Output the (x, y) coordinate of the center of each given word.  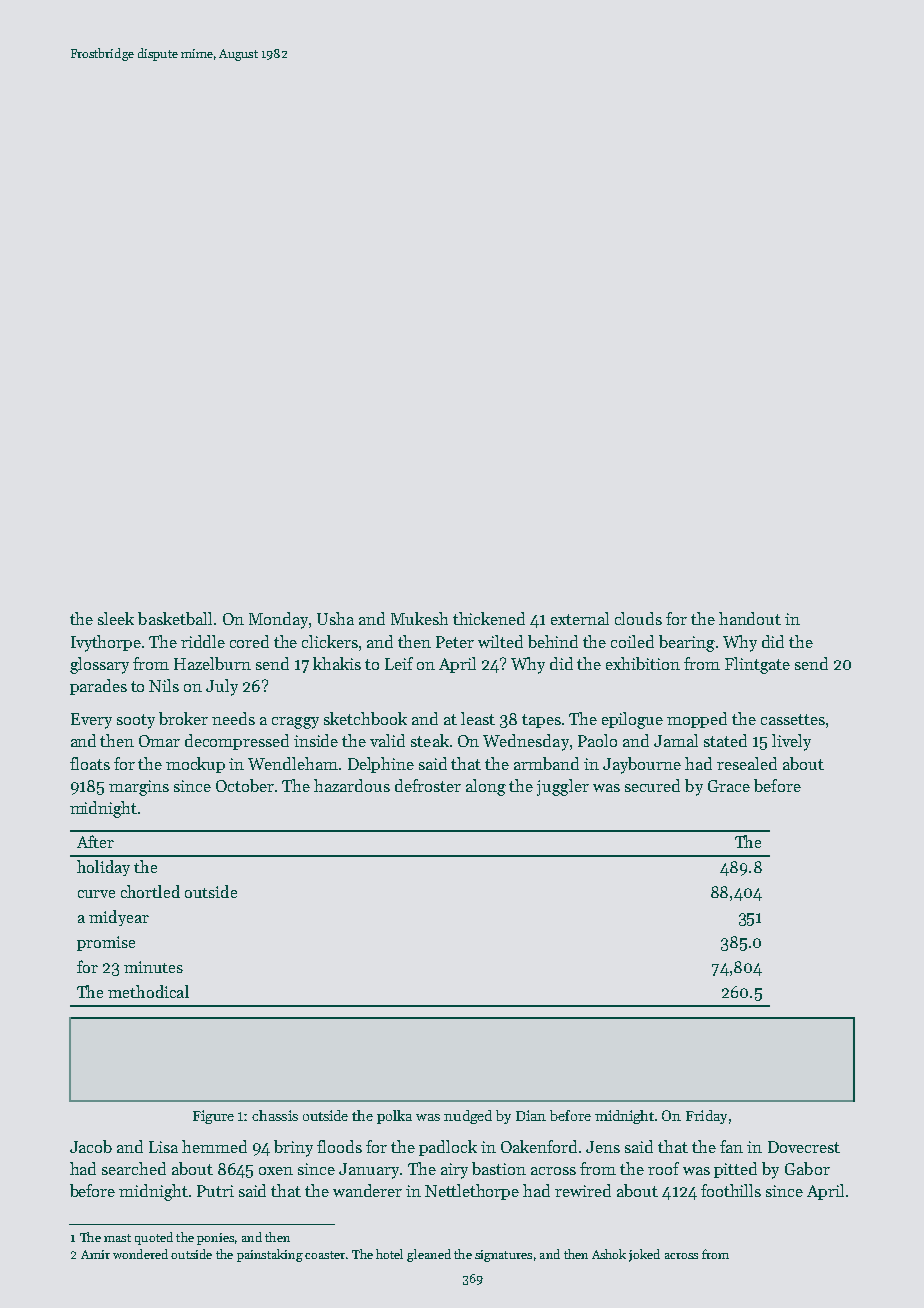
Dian (531, 1115)
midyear (119, 918)
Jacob (91, 1146)
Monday (278, 620)
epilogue (632, 720)
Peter (455, 642)
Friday (706, 1117)
